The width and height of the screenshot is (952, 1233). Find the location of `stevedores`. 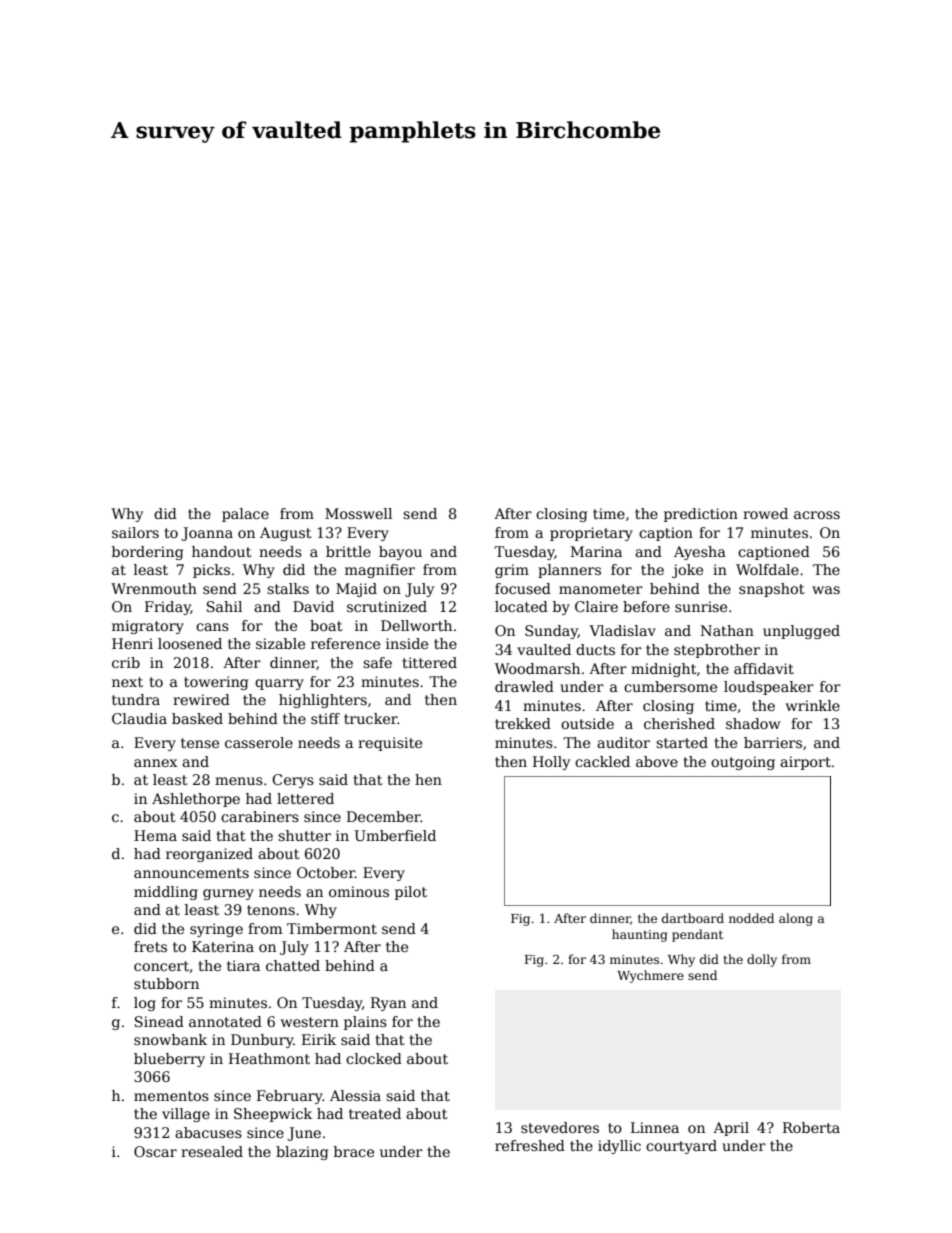

stevedores is located at coordinates (560, 1127).
